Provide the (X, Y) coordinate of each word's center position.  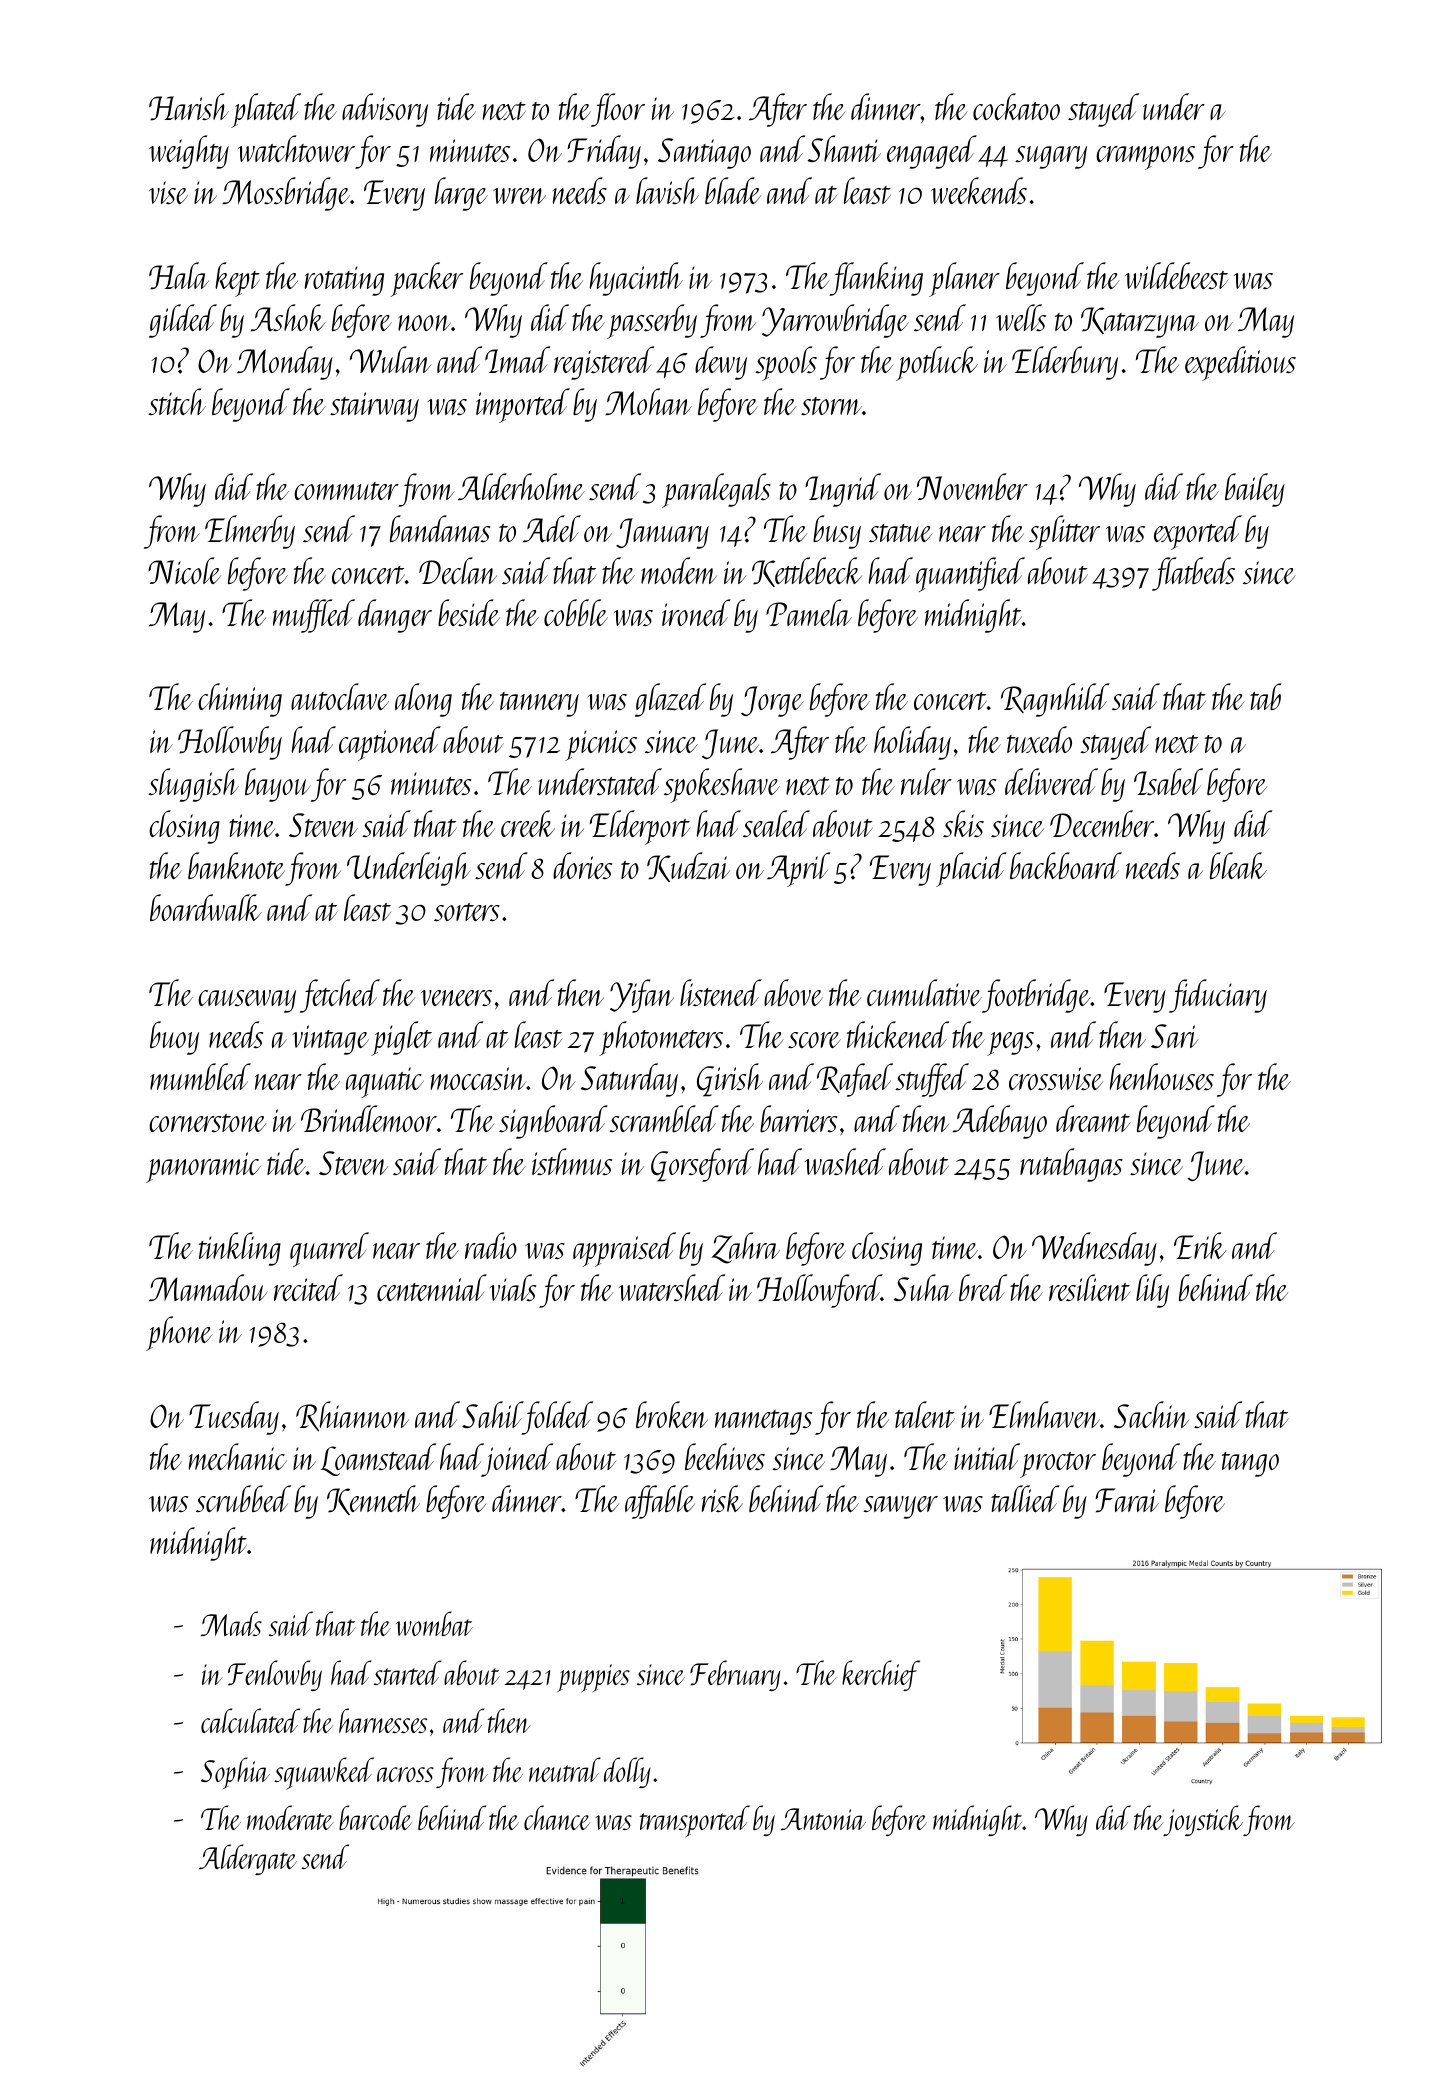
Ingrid (843, 490)
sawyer (900, 1507)
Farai (1127, 1500)
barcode (375, 1817)
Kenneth (373, 1500)
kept (237, 279)
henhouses (1162, 1076)
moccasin (479, 1078)
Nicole (184, 570)
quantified (970, 574)
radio (491, 1245)
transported (695, 1821)
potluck (937, 363)
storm (831, 406)
